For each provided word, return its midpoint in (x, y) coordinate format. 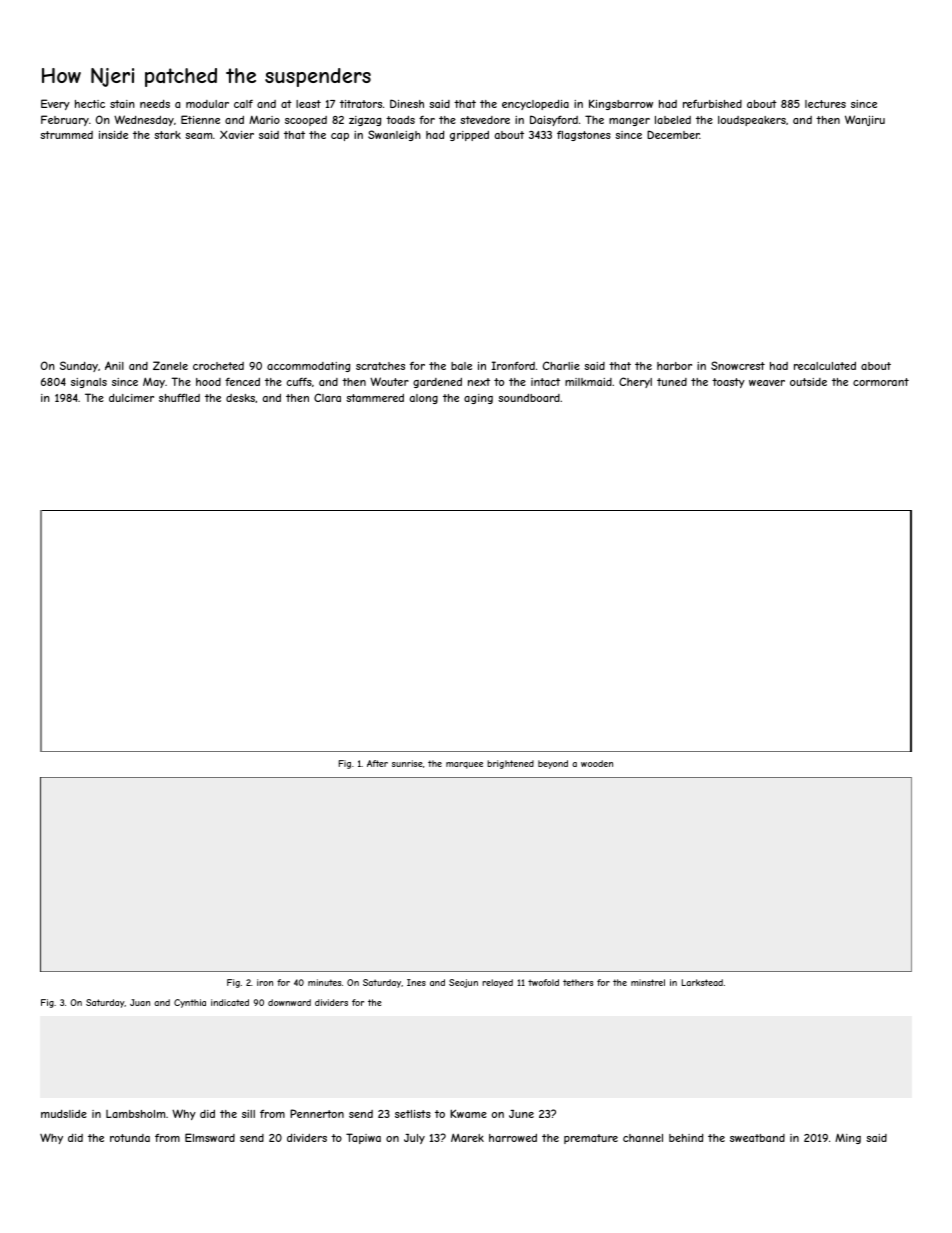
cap (340, 137)
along (424, 399)
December (673, 134)
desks (240, 398)
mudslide (64, 1114)
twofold (543, 982)
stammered (375, 398)
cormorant (881, 382)
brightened (510, 764)
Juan (140, 1002)
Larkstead (702, 982)
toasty (728, 383)
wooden (597, 763)
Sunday (79, 366)
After (377, 763)
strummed (66, 135)
